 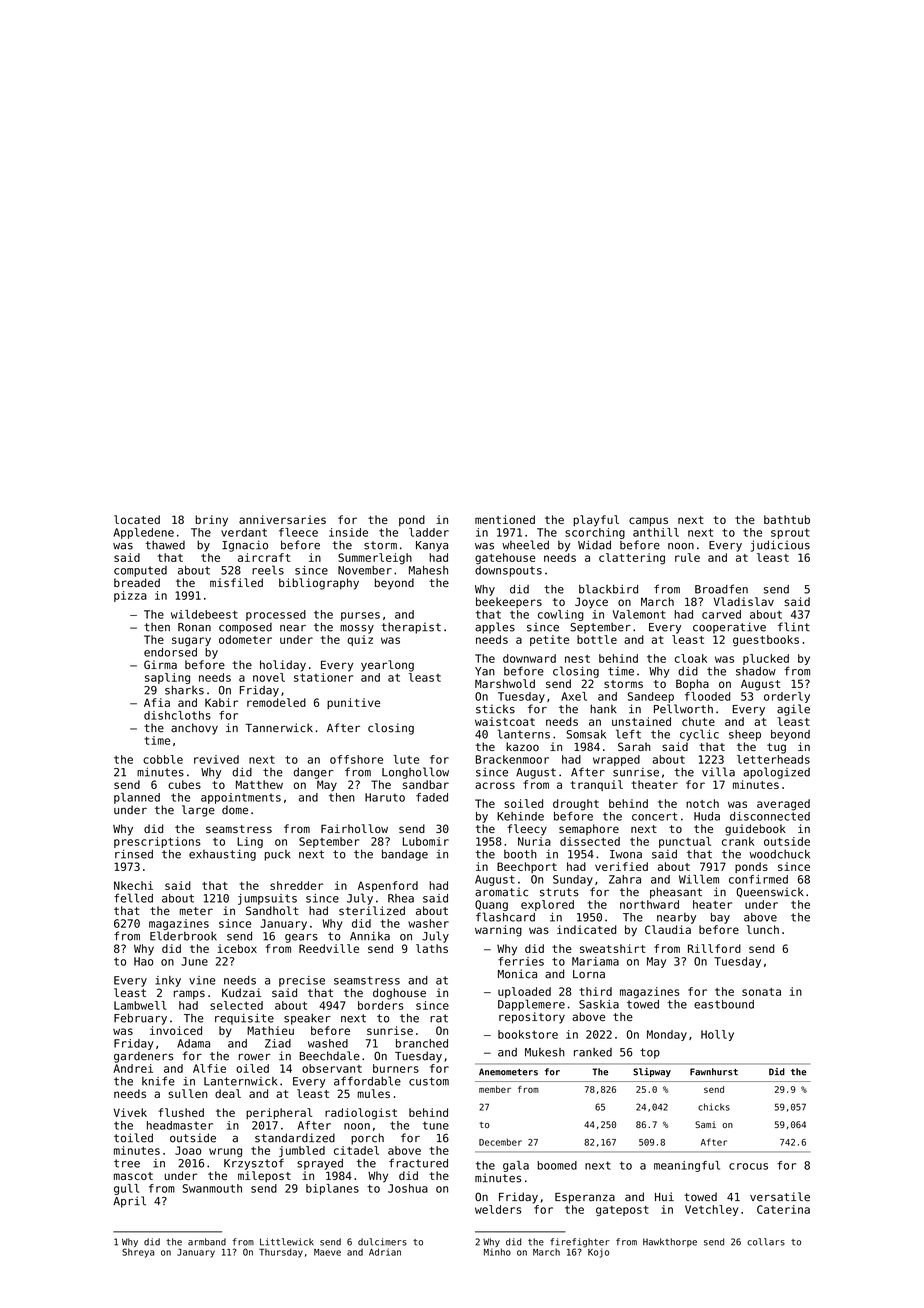 What do you see at coordinates (613, 948) in the page?
I see `sweatshirt` at bounding box center [613, 948].
